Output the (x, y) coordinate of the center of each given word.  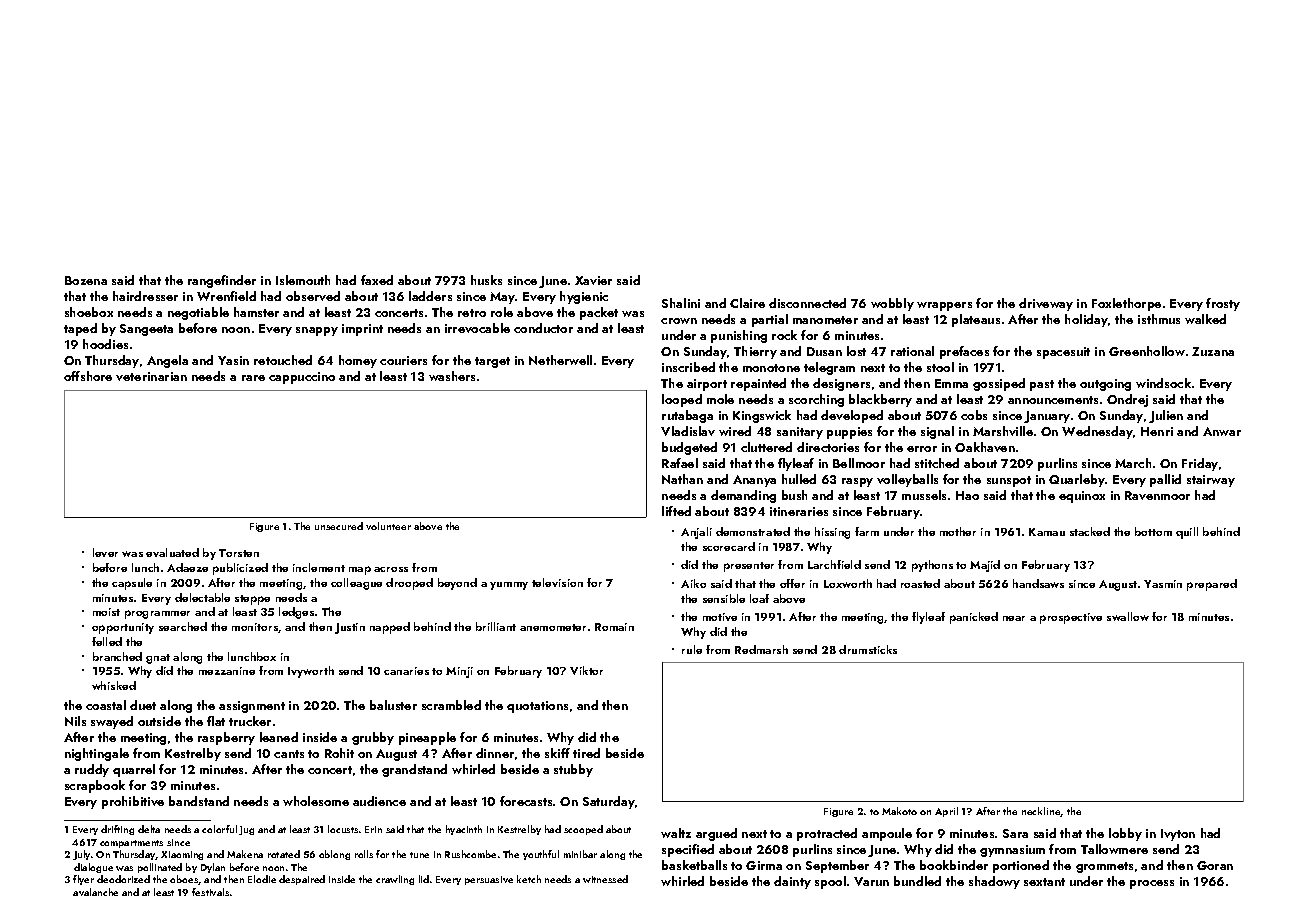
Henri (1157, 431)
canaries (406, 671)
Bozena (86, 280)
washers (452, 376)
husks (486, 280)
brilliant (496, 626)
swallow (1128, 616)
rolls (364, 854)
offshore (88, 376)
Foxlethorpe (1126, 304)
